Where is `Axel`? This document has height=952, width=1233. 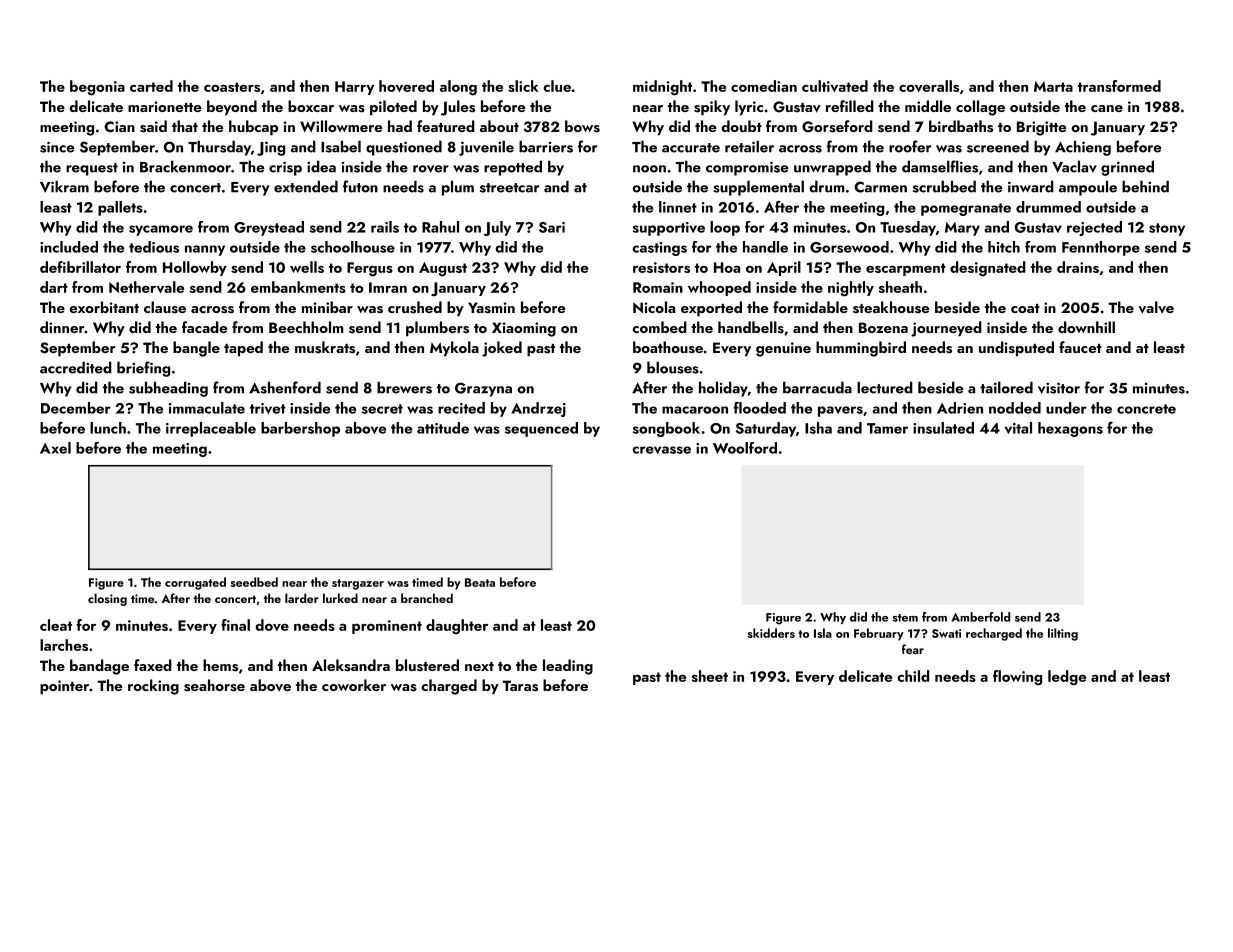 Axel is located at coordinates (55, 448).
